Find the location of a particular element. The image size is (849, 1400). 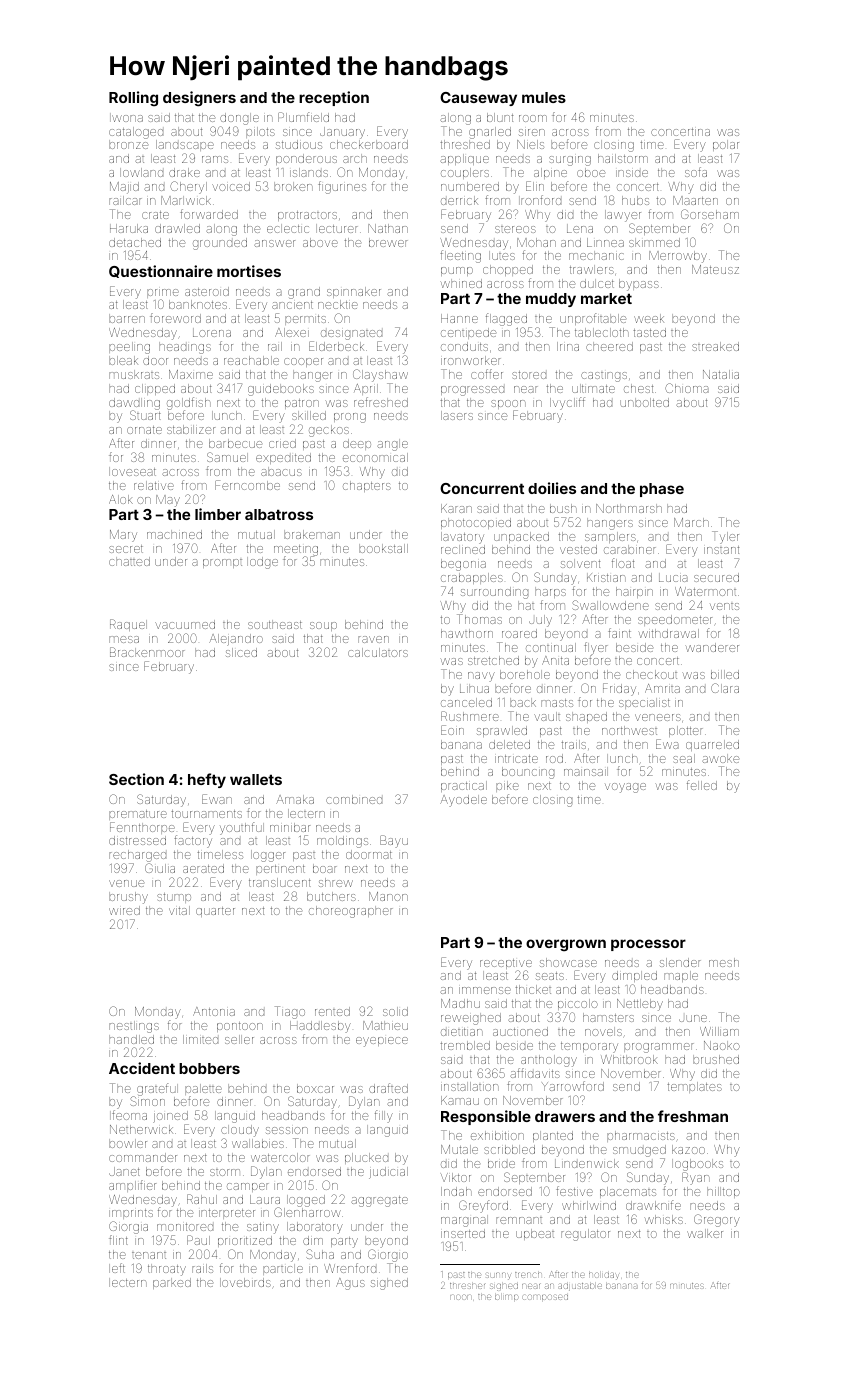

aggregate is located at coordinates (379, 1201).
